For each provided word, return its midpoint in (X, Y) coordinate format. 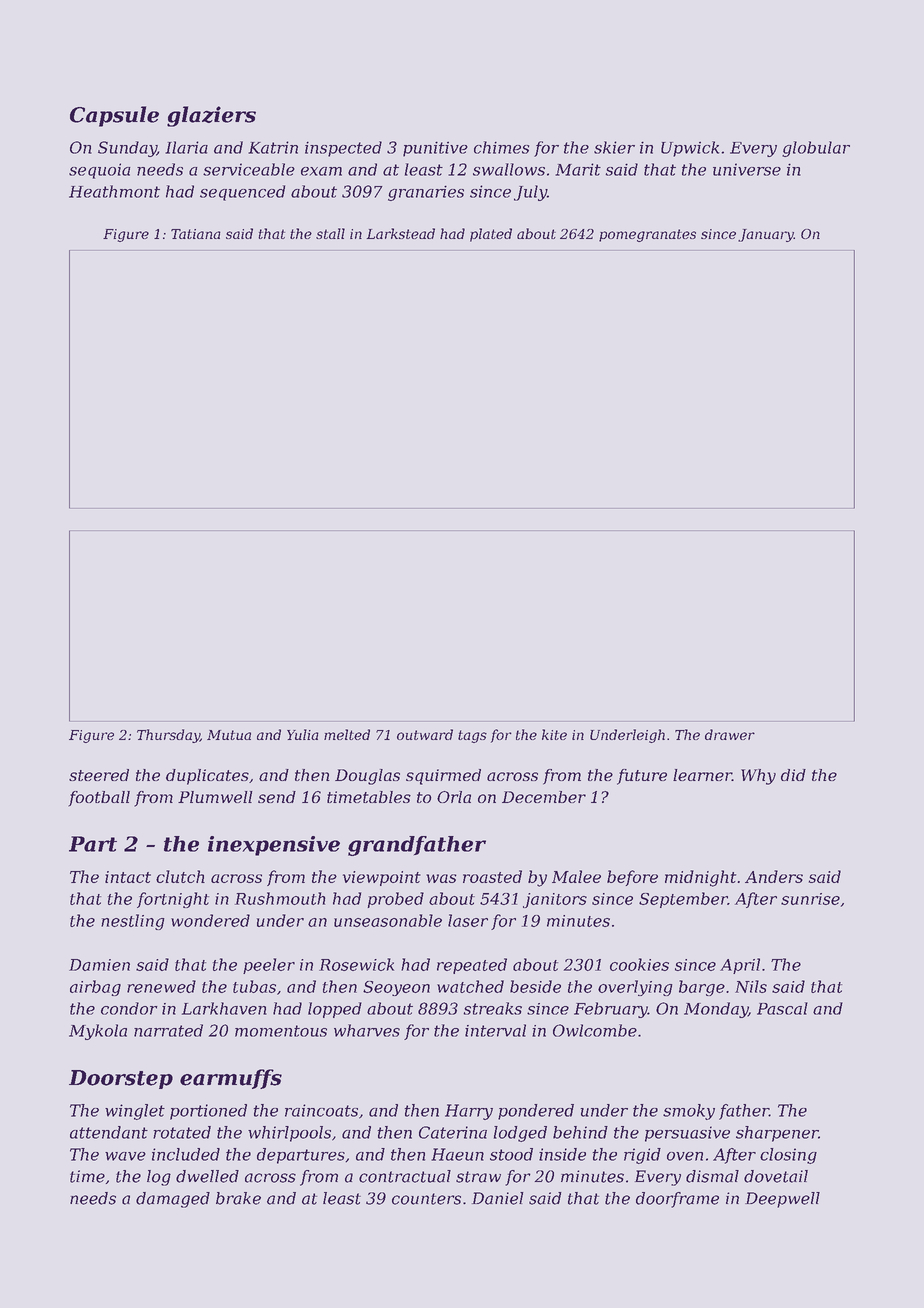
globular (816, 149)
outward (425, 734)
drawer (730, 734)
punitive (435, 149)
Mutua (229, 735)
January (766, 235)
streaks (492, 1008)
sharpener (777, 1134)
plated (491, 235)
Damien (99, 965)
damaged (173, 1200)
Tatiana (196, 234)
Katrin (273, 147)
